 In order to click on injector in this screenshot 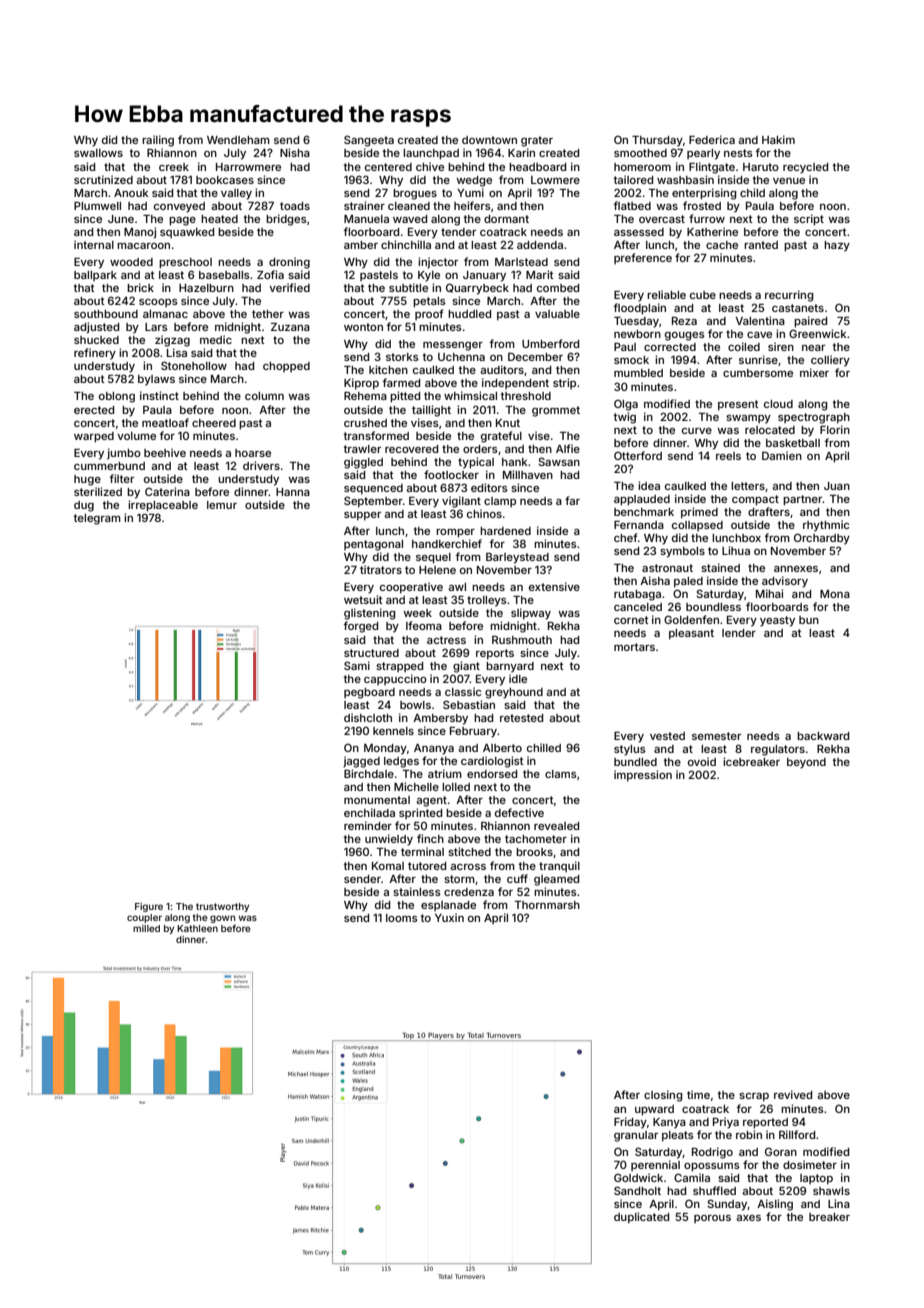, I will do `click(438, 262)`.
